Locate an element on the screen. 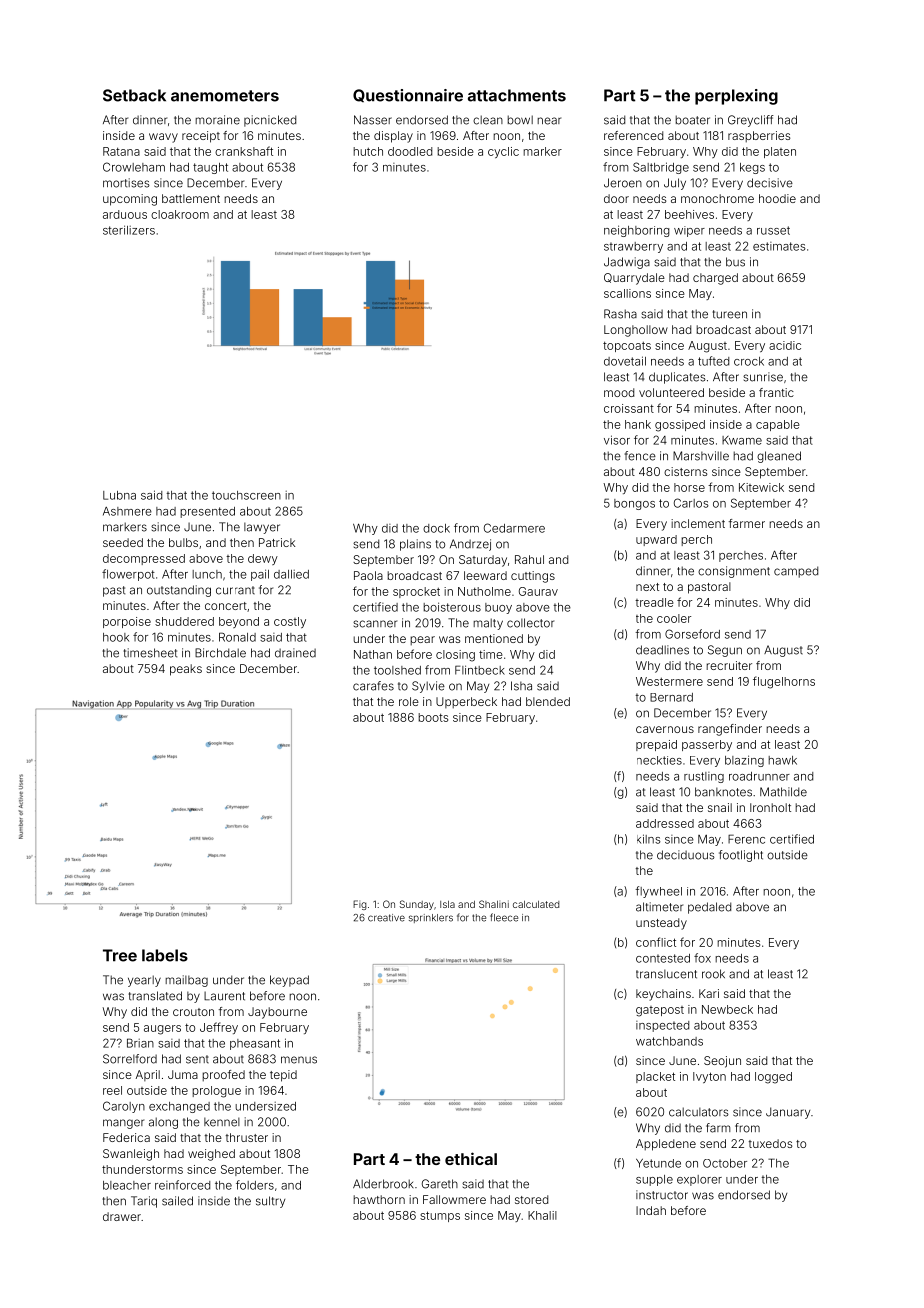  drawer is located at coordinates (122, 1216).
